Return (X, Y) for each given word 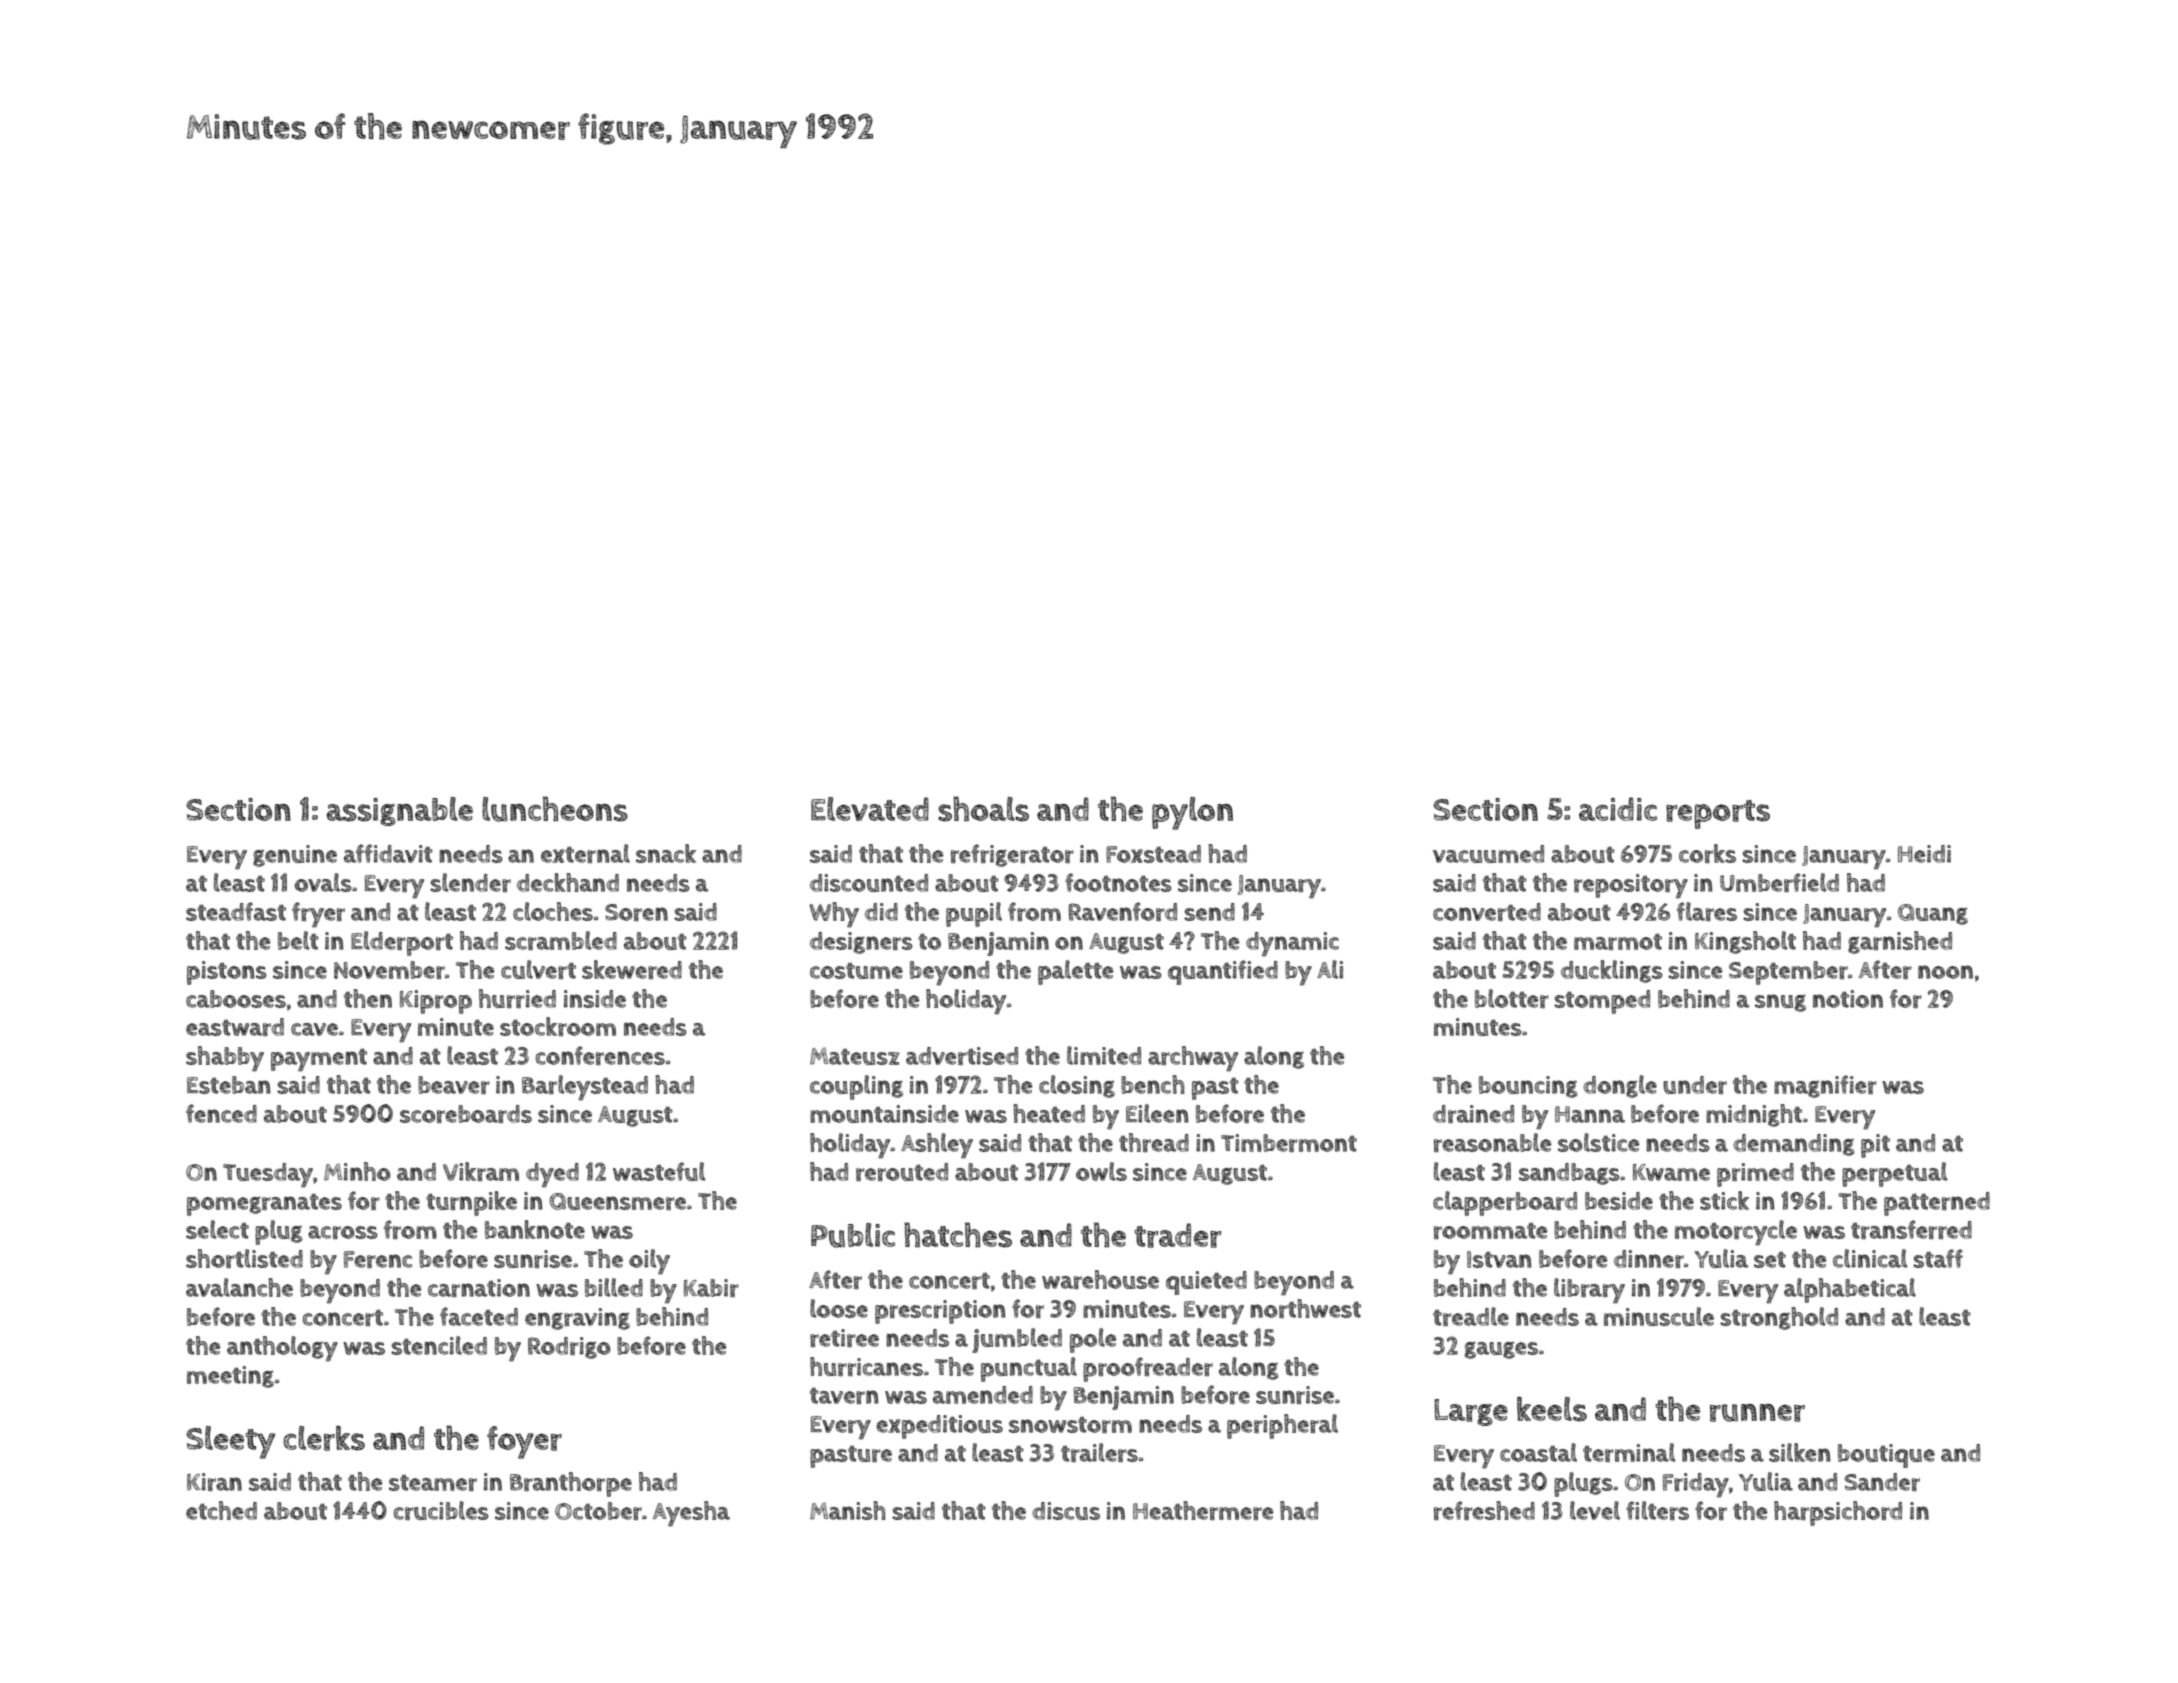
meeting (230, 1377)
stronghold (1779, 1318)
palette (1075, 972)
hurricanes (866, 1366)
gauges (1501, 1350)
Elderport (402, 943)
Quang (1933, 914)
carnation (479, 1288)
